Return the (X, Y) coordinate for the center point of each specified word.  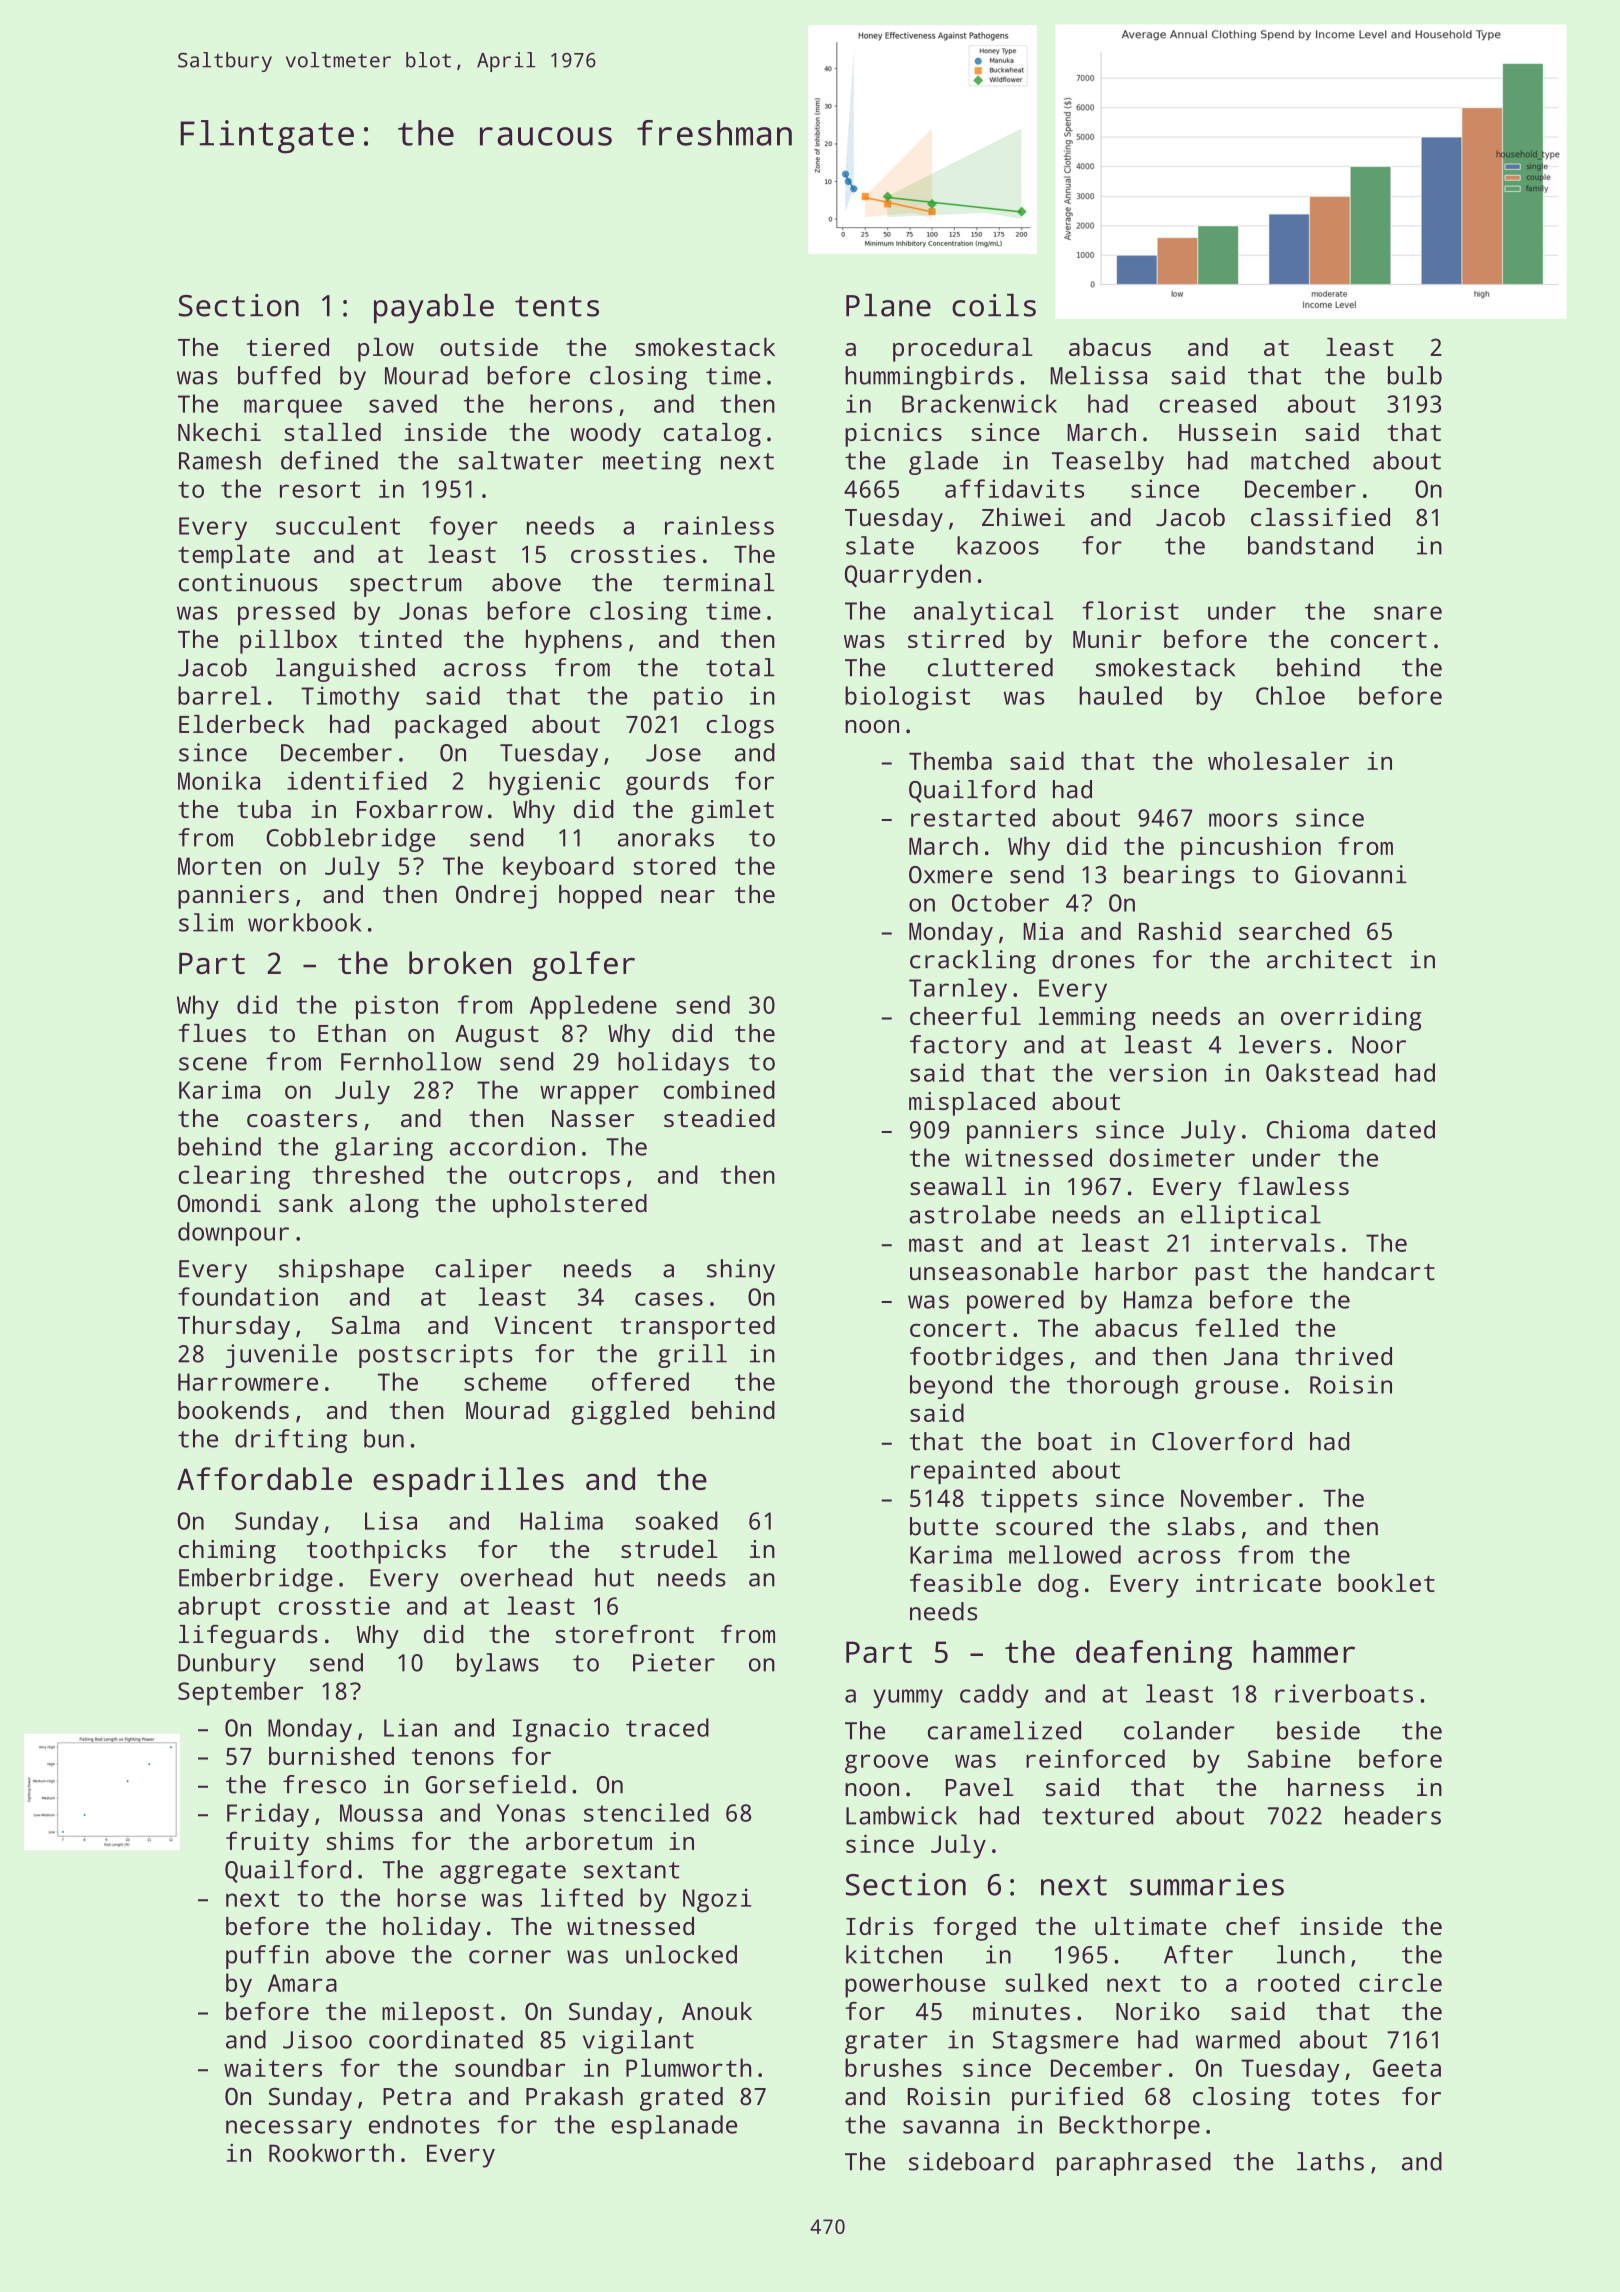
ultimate (1151, 1926)
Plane (888, 305)
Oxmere (951, 875)
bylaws (498, 1665)
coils (994, 305)
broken (460, 962)
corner (510, 1957)
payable (434, 309)
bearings (1179, 877)
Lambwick (901, 1815)
